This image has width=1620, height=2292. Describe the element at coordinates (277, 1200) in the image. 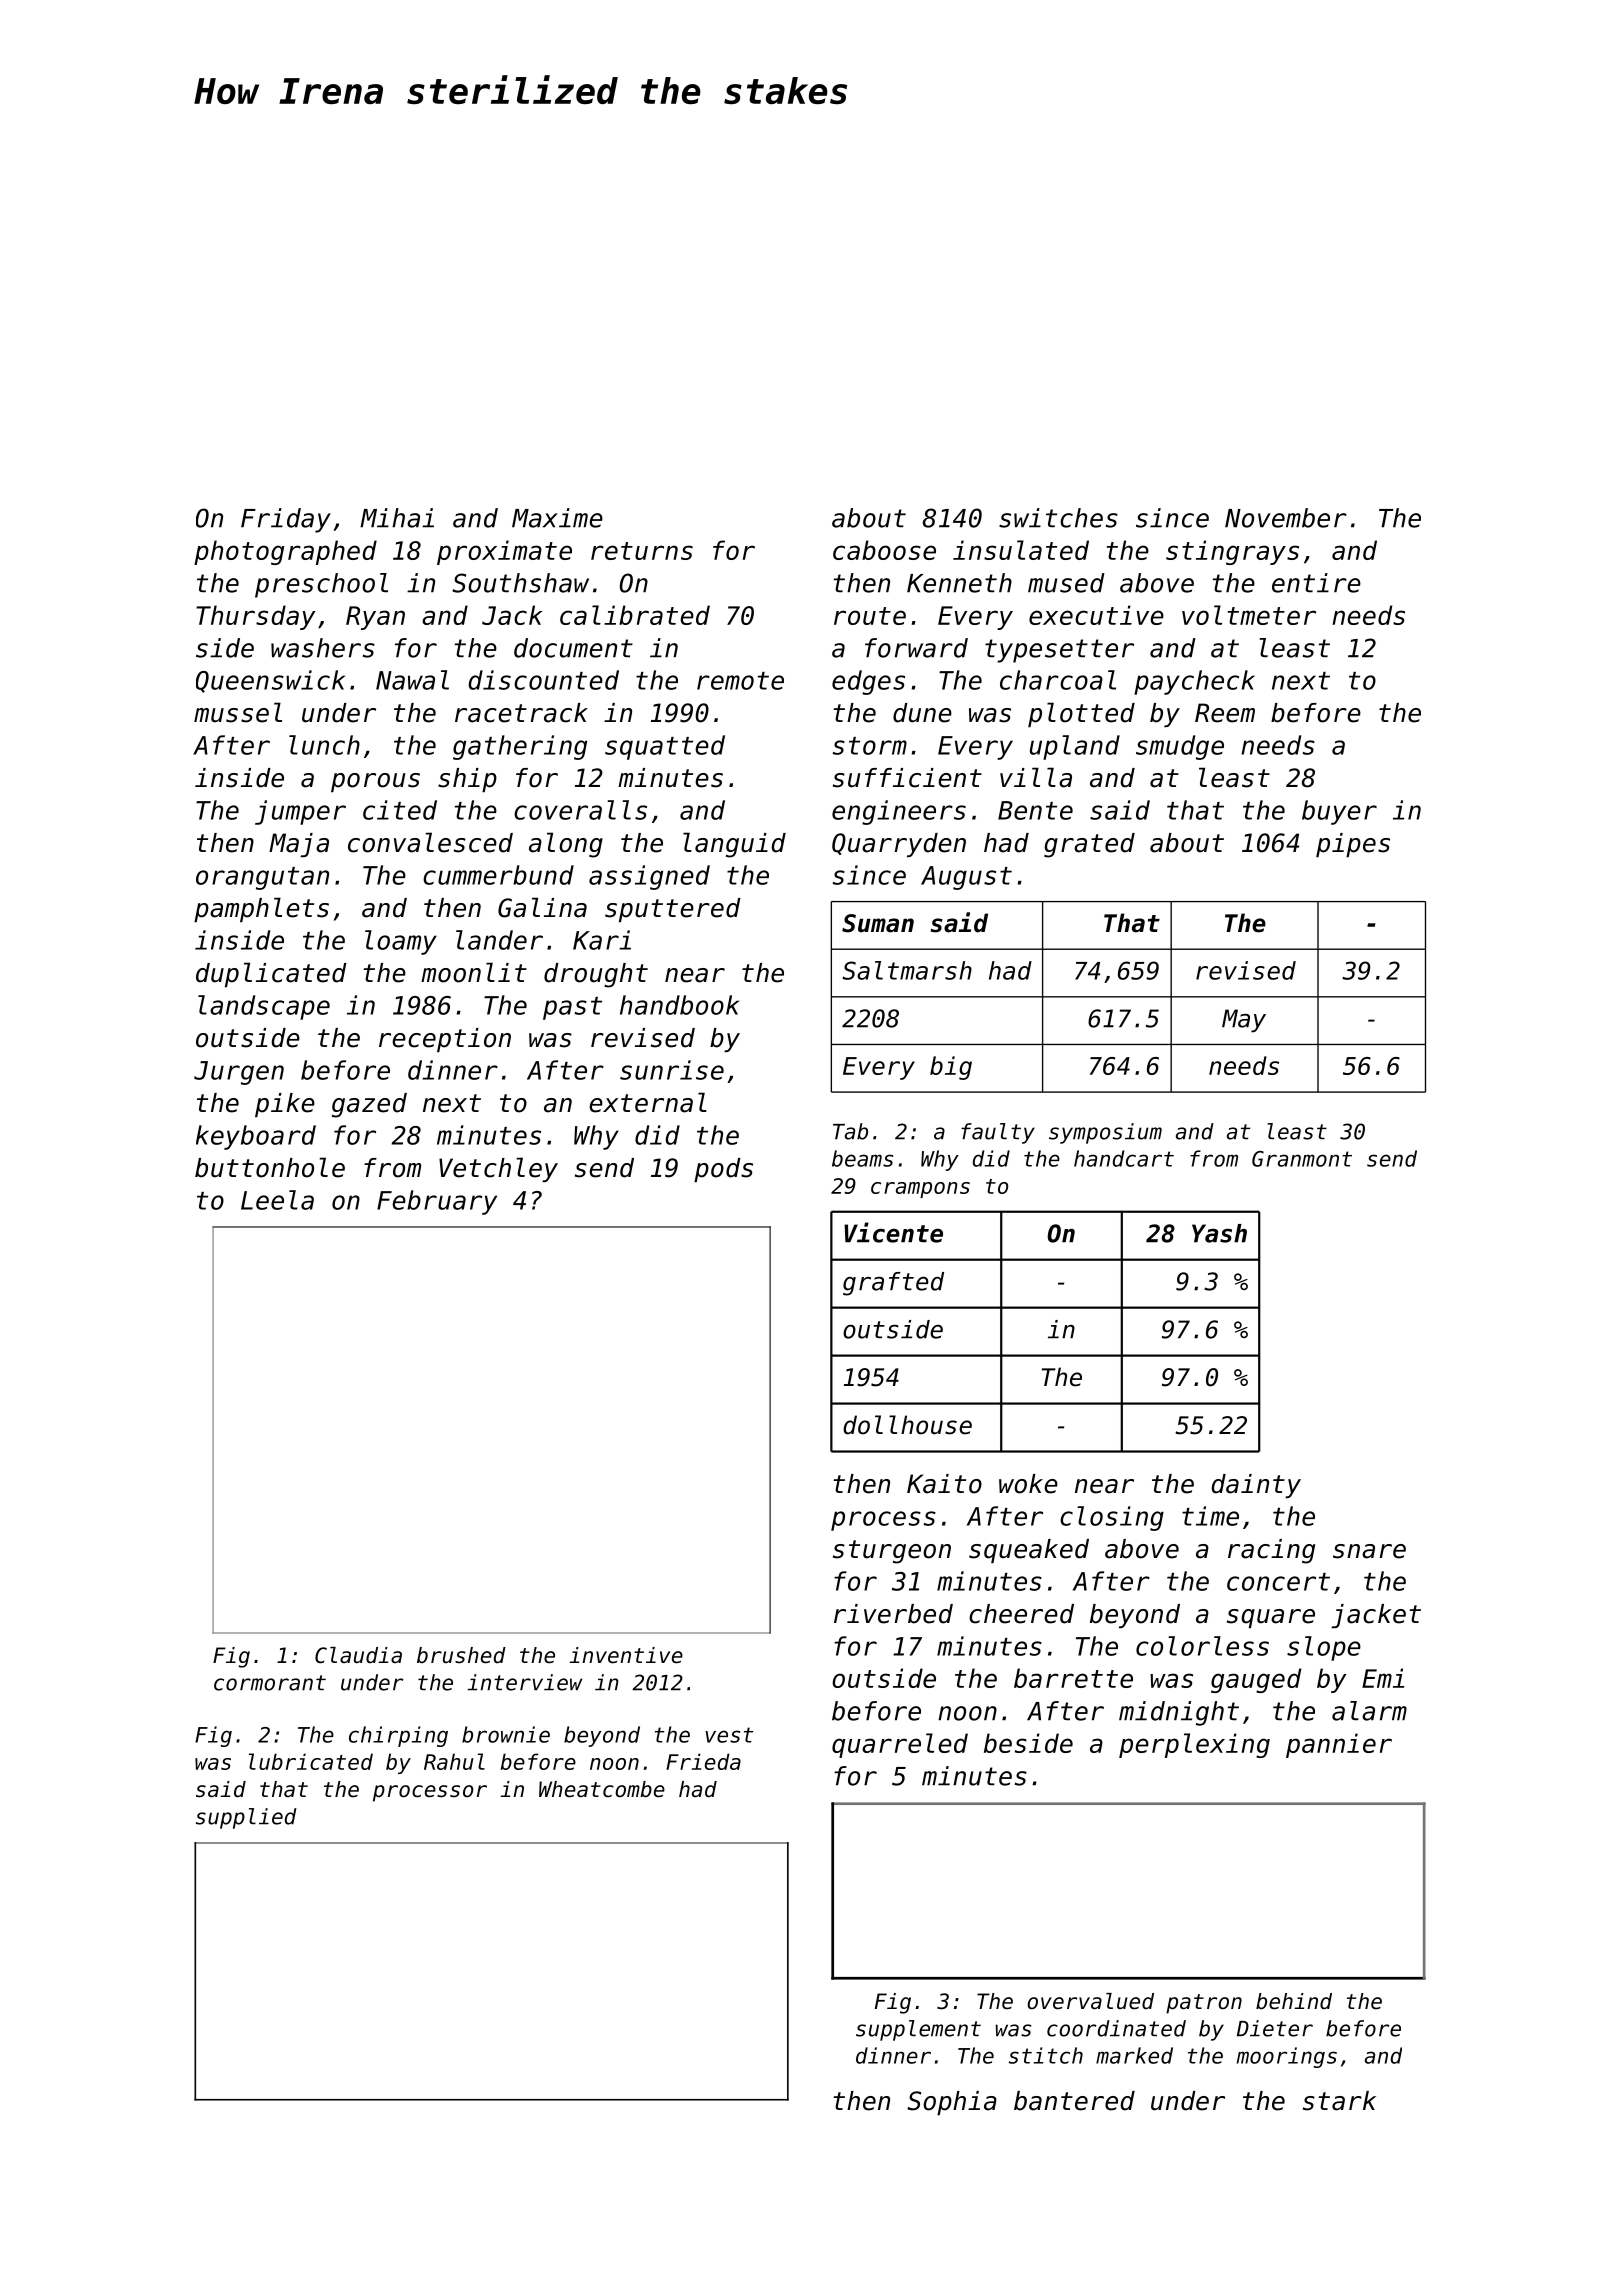

I see `Leela` at that location.
